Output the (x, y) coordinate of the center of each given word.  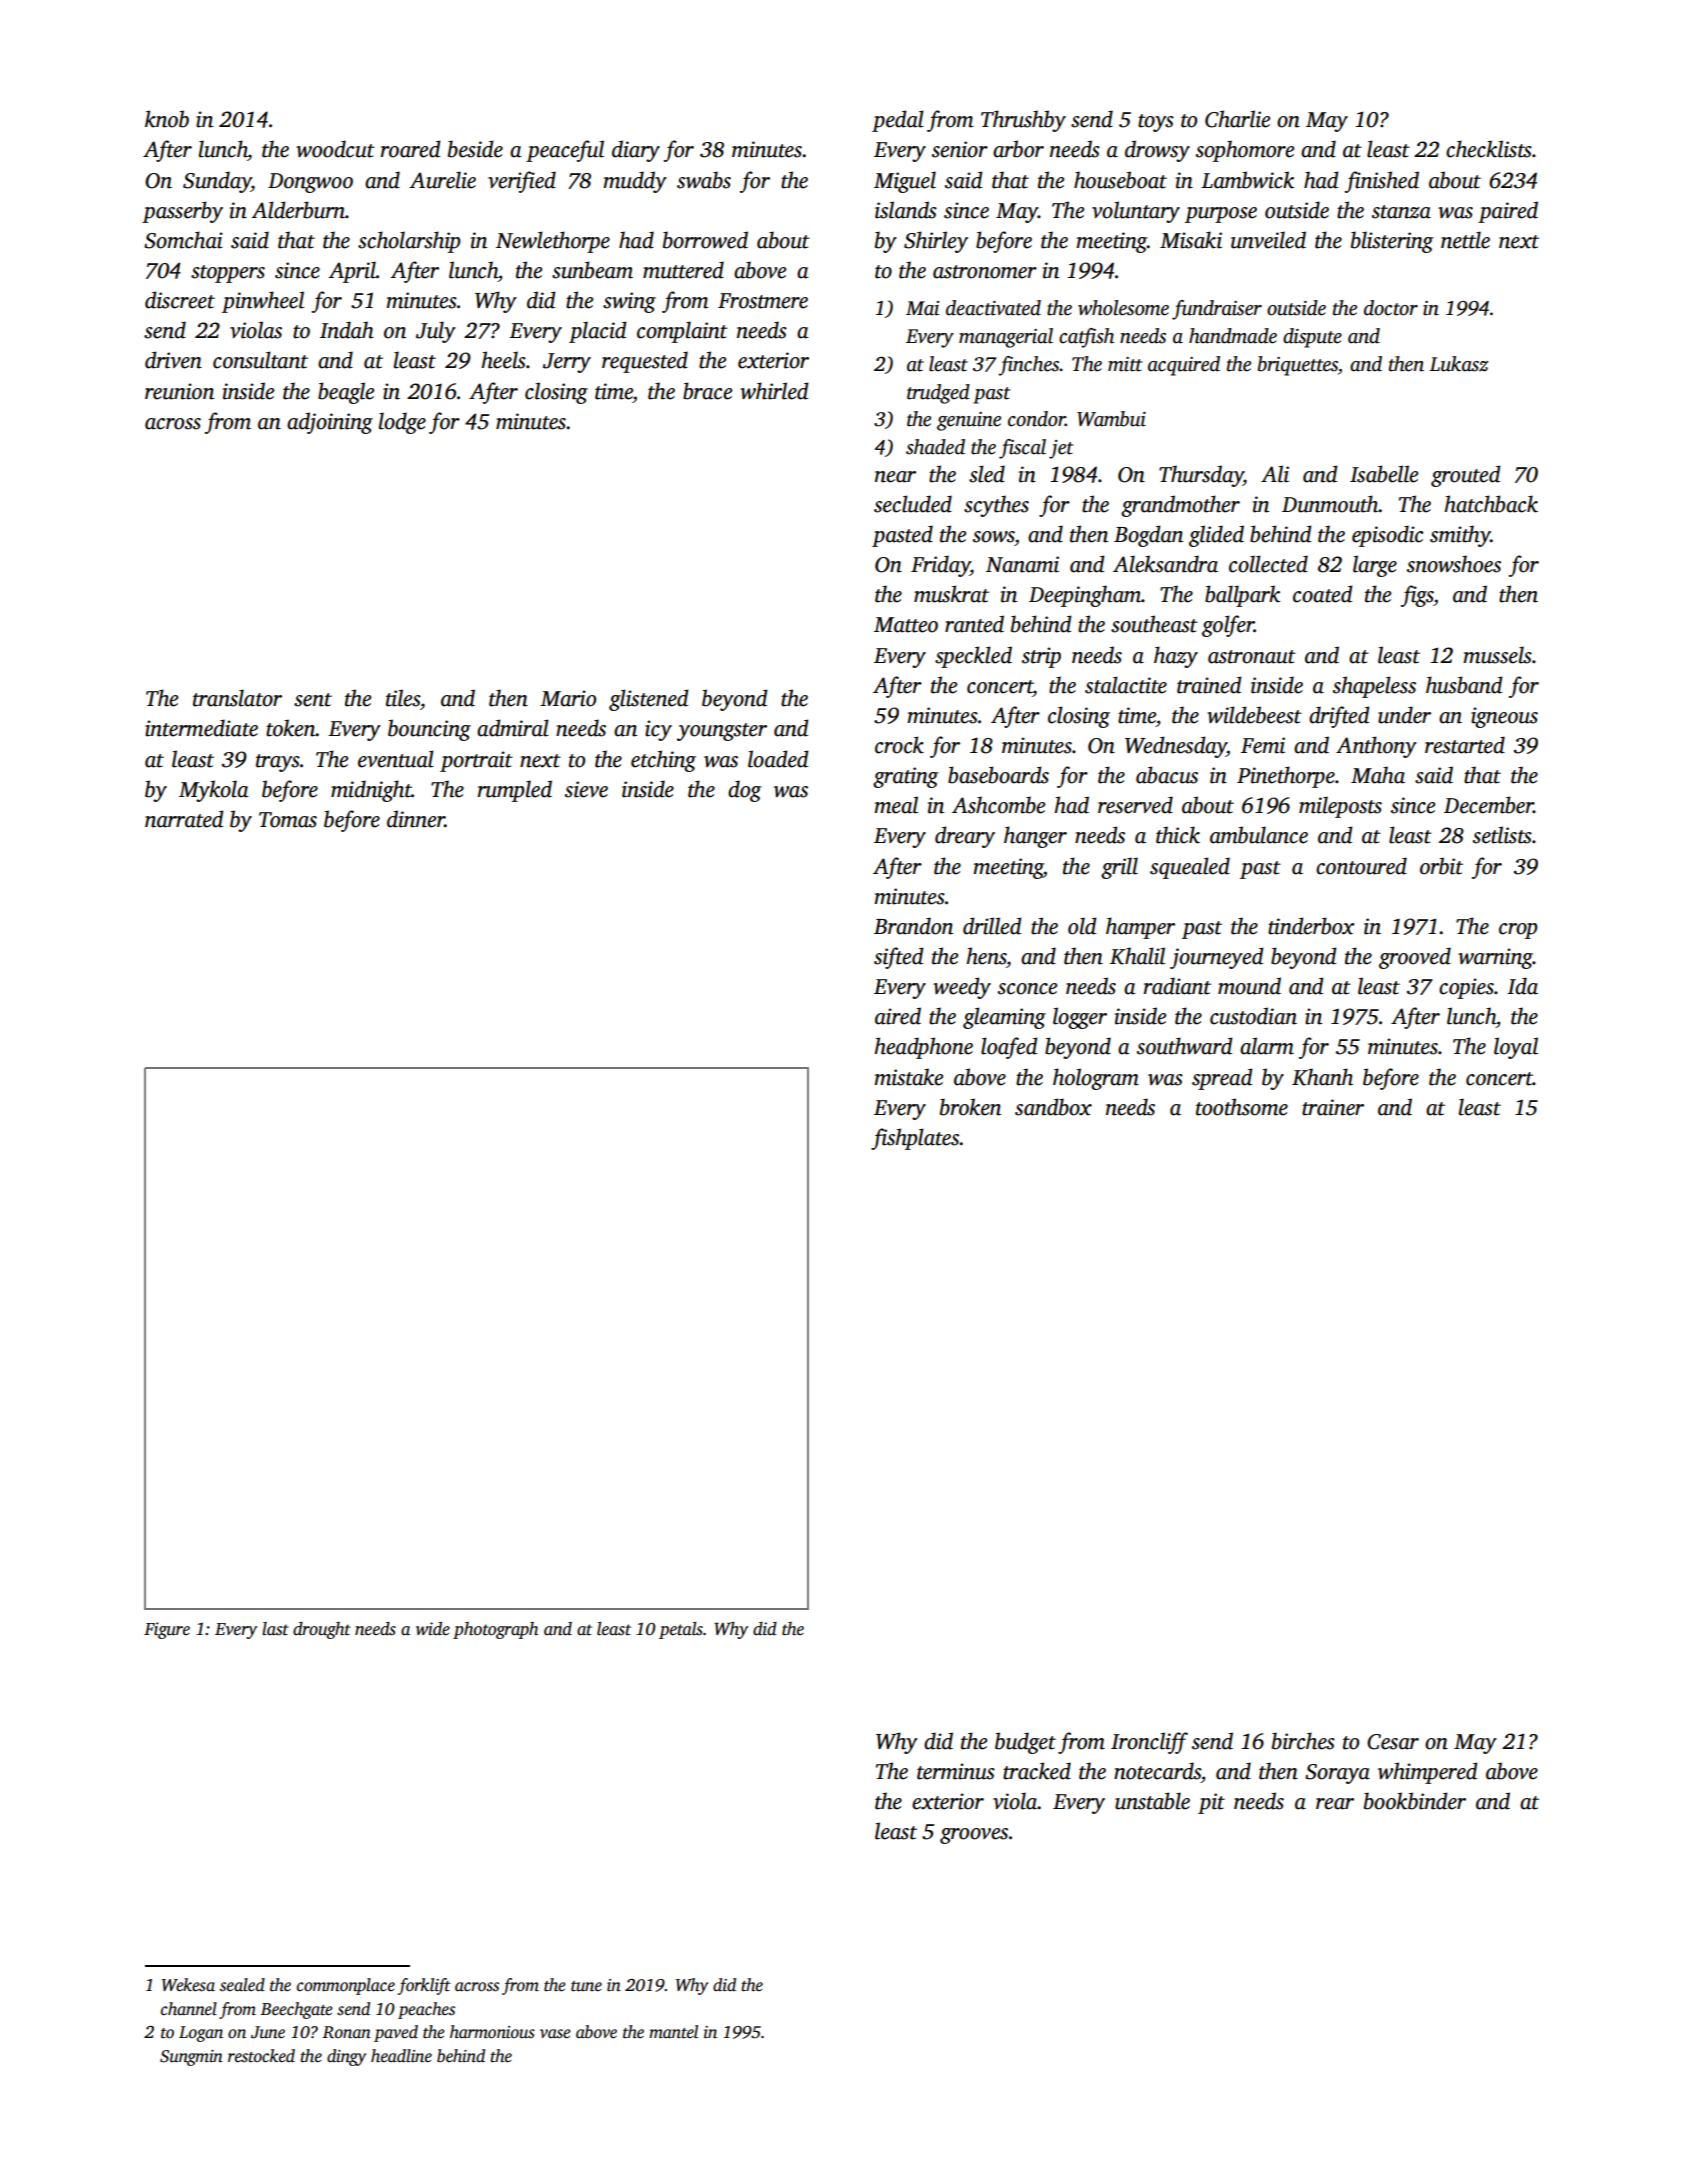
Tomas (288, 820)
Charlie (1237, 119)
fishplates (915, 1139)
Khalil (1137, 956)
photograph (495, 1630)
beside (475, 149)
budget (1025, 1743)
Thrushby (1023, 121)
